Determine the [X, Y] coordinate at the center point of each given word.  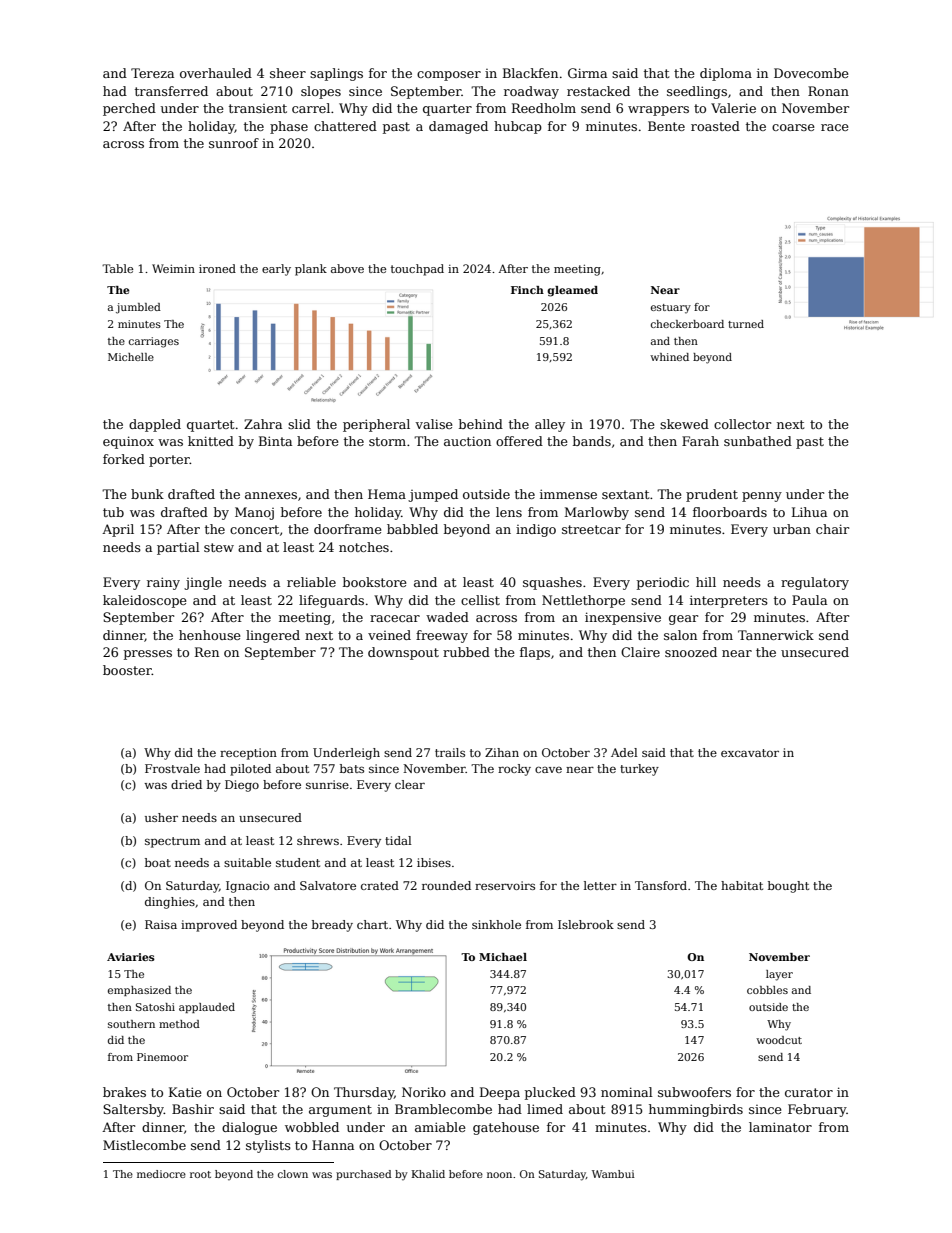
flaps [535, 653]
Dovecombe [811, 73]
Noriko [424, 1092]
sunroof [234, 143]
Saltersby [133, 1110]
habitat [742, 885]
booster [127, 670]
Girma [587, 73]
